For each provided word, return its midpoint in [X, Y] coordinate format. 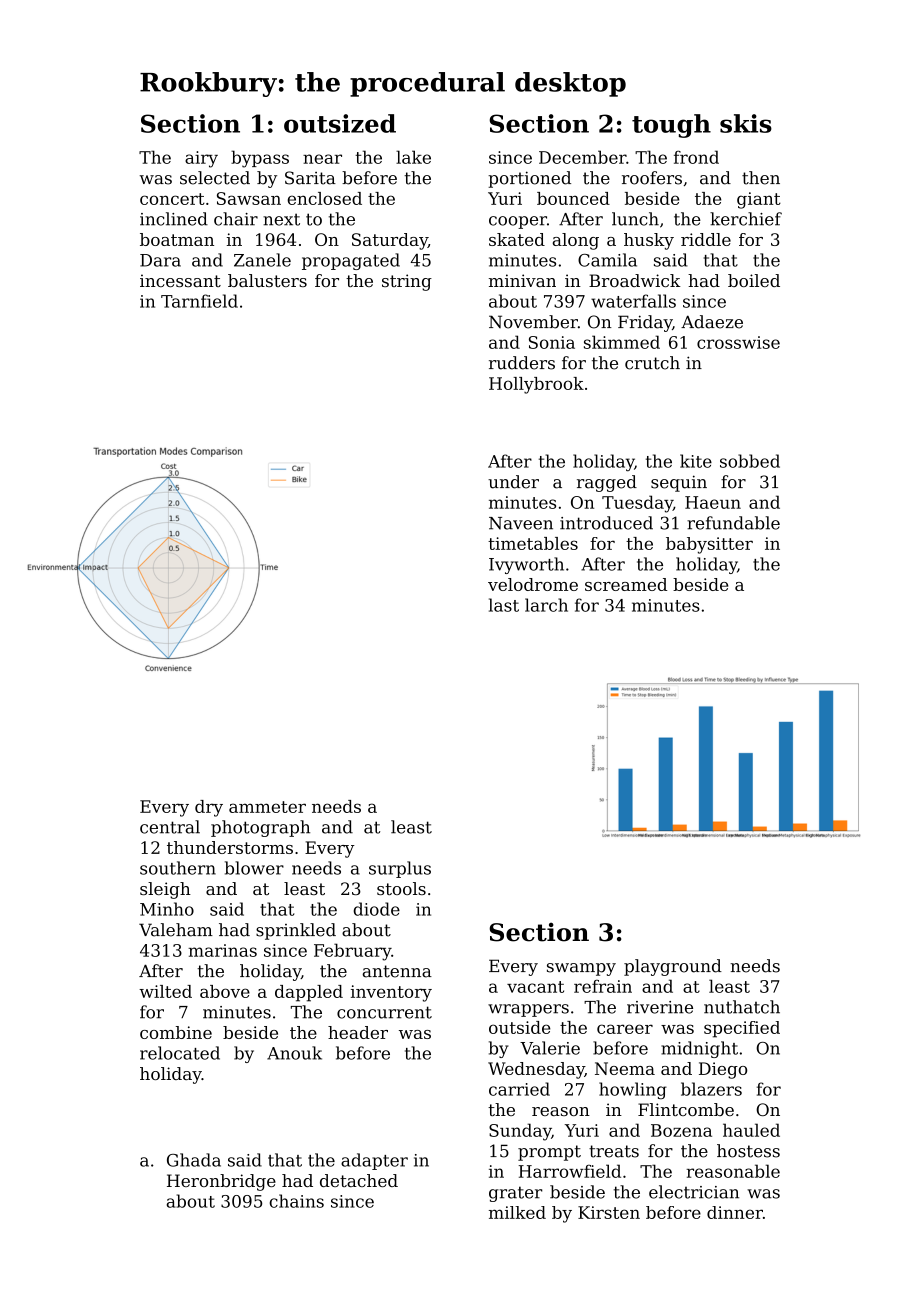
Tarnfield [199, 301]
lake [413, 157]
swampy [581, 969]
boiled [754, 280]
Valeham [176, 930]
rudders [522, 363]
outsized [340, 123]
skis [746, 123]
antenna [397, 971]
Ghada [194, 1160]
